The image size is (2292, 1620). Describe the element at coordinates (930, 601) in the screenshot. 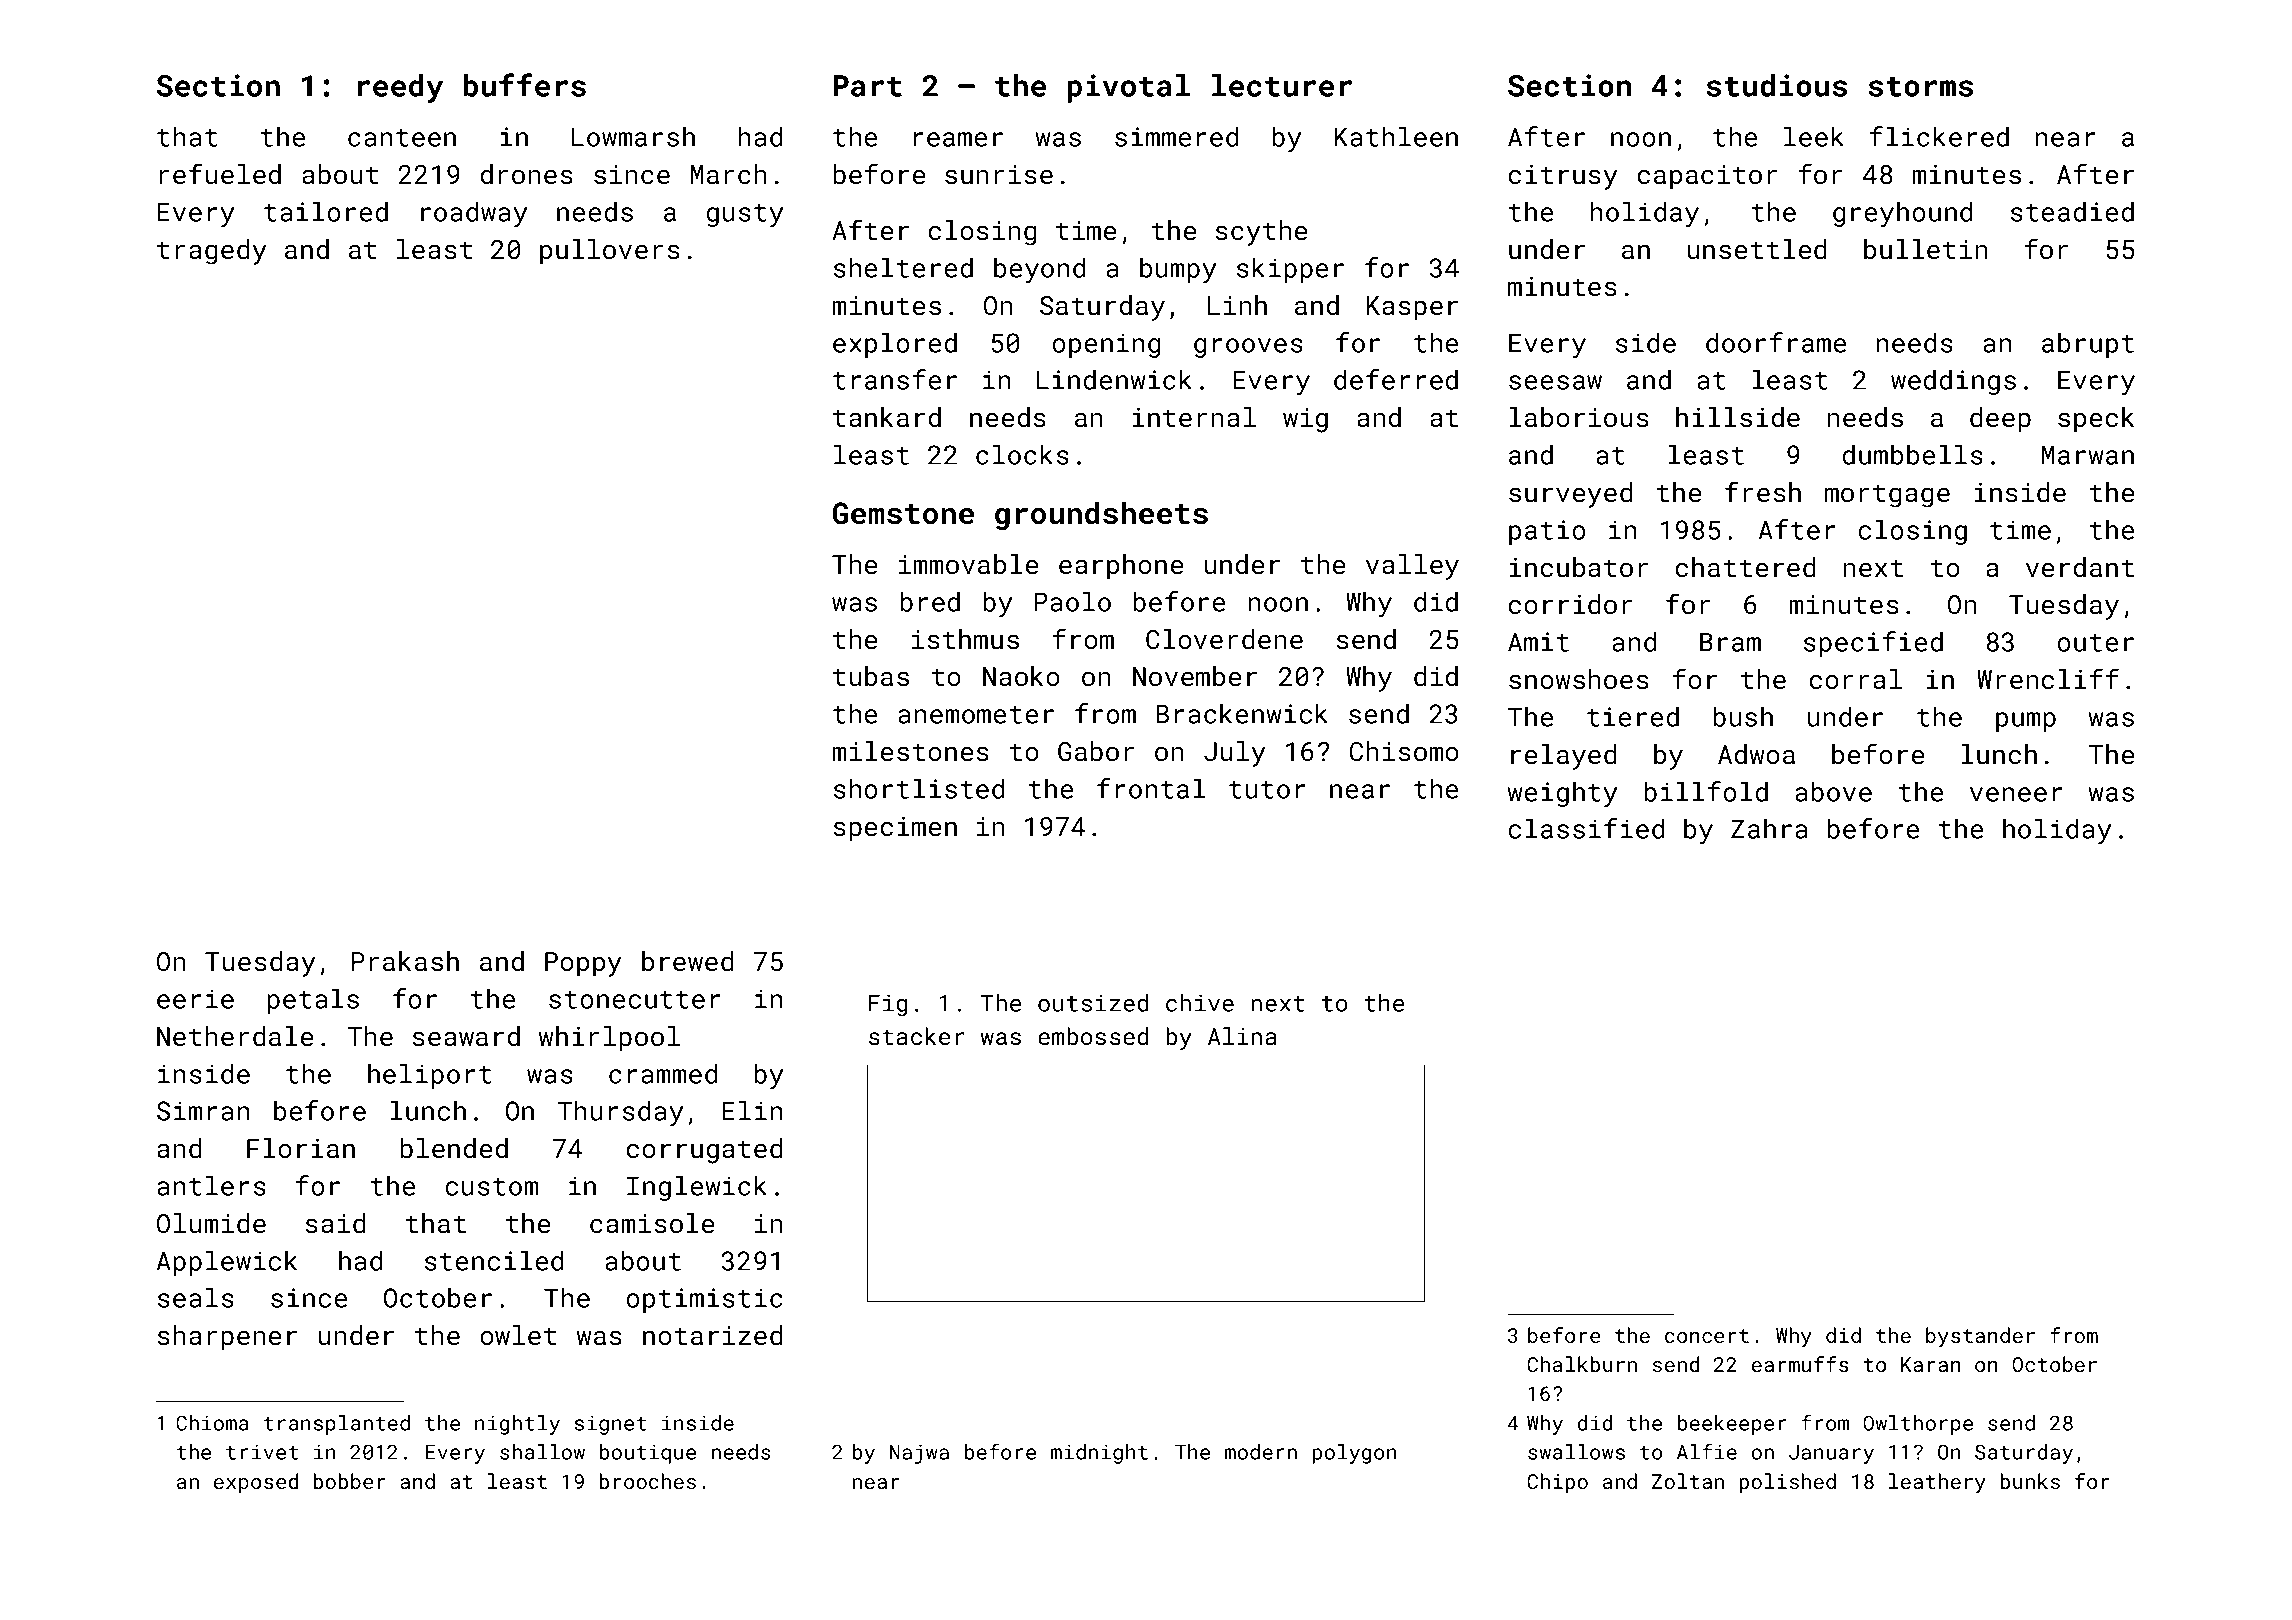

I see `bred` at that location.
